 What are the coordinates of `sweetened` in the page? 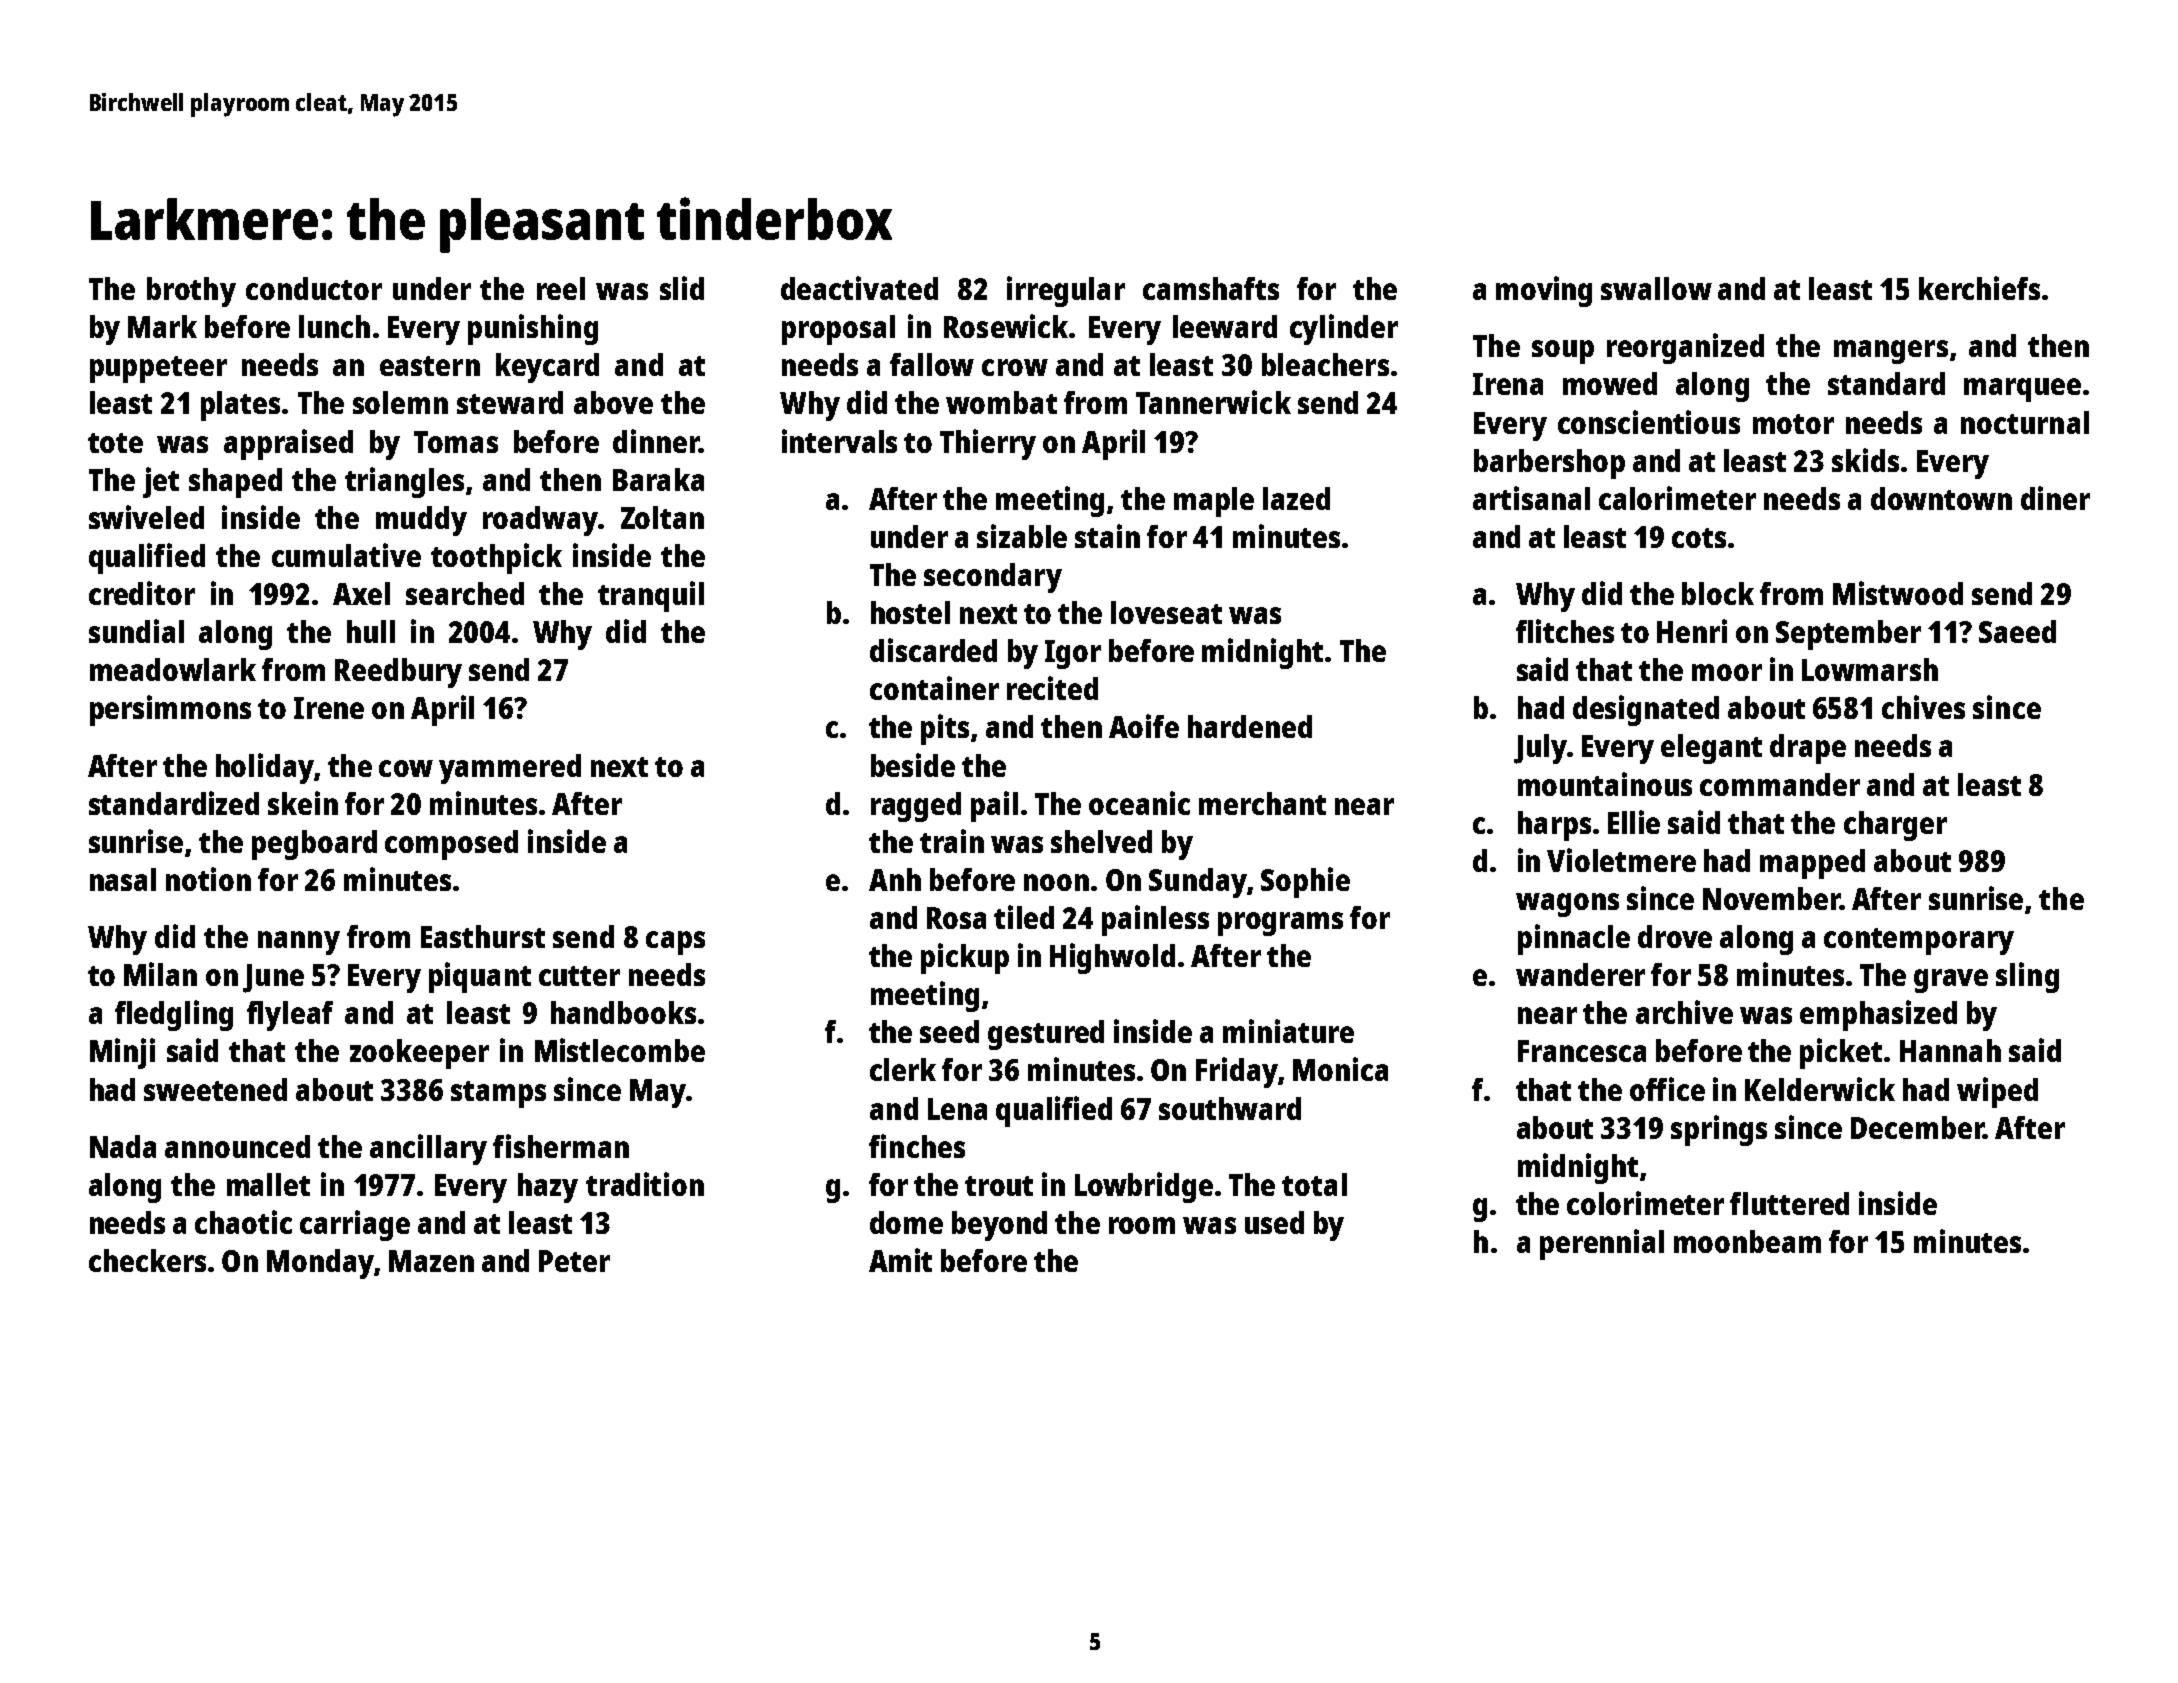 It's located at (215, 1089).
